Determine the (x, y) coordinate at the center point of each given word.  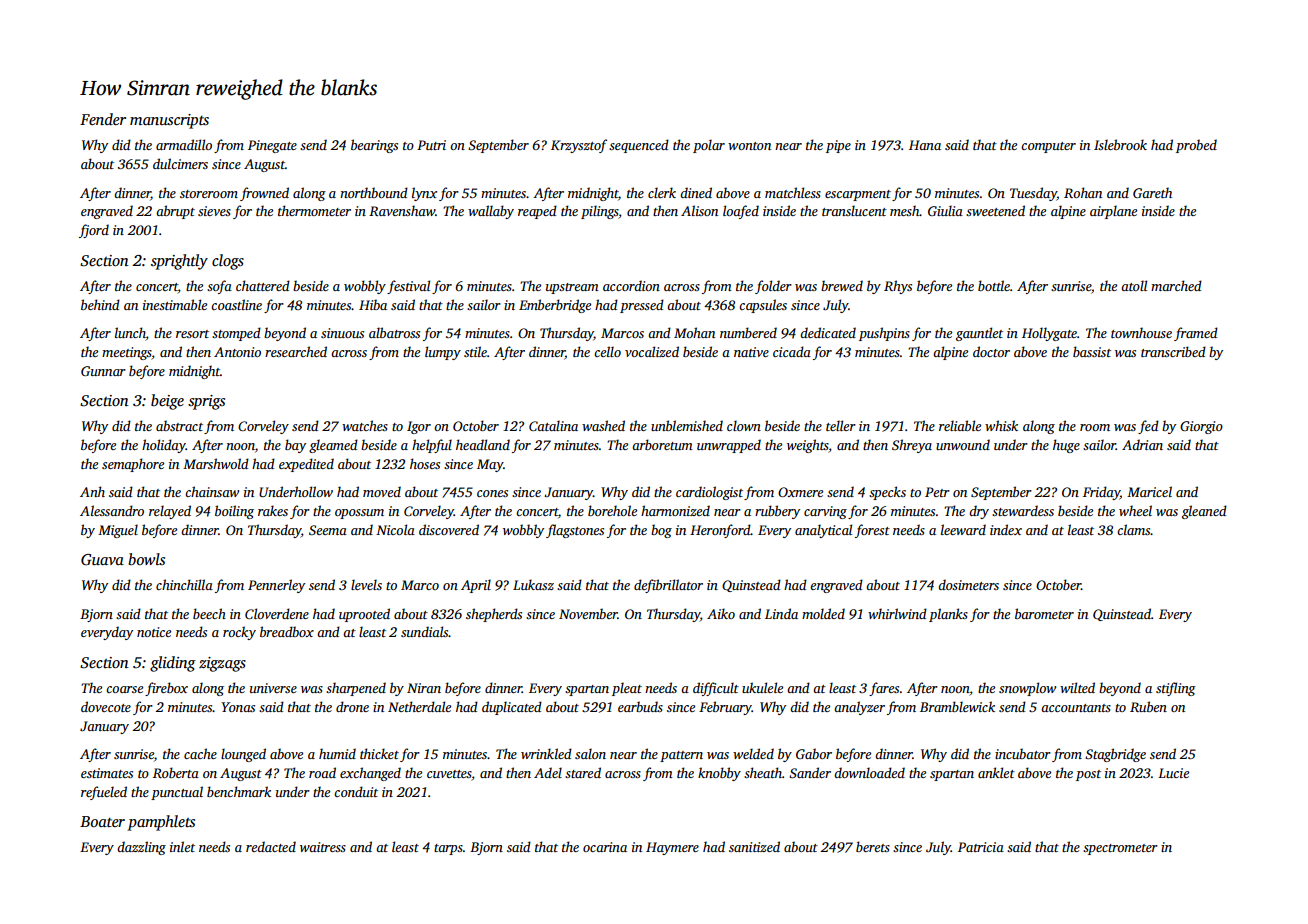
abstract (179, 425)
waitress (323, 847)
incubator (1023, 753)
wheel (1135, 510)
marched (1176, 285)
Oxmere (800, 492)
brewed (842, 285)
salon (590, 753)
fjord (94, 231)
